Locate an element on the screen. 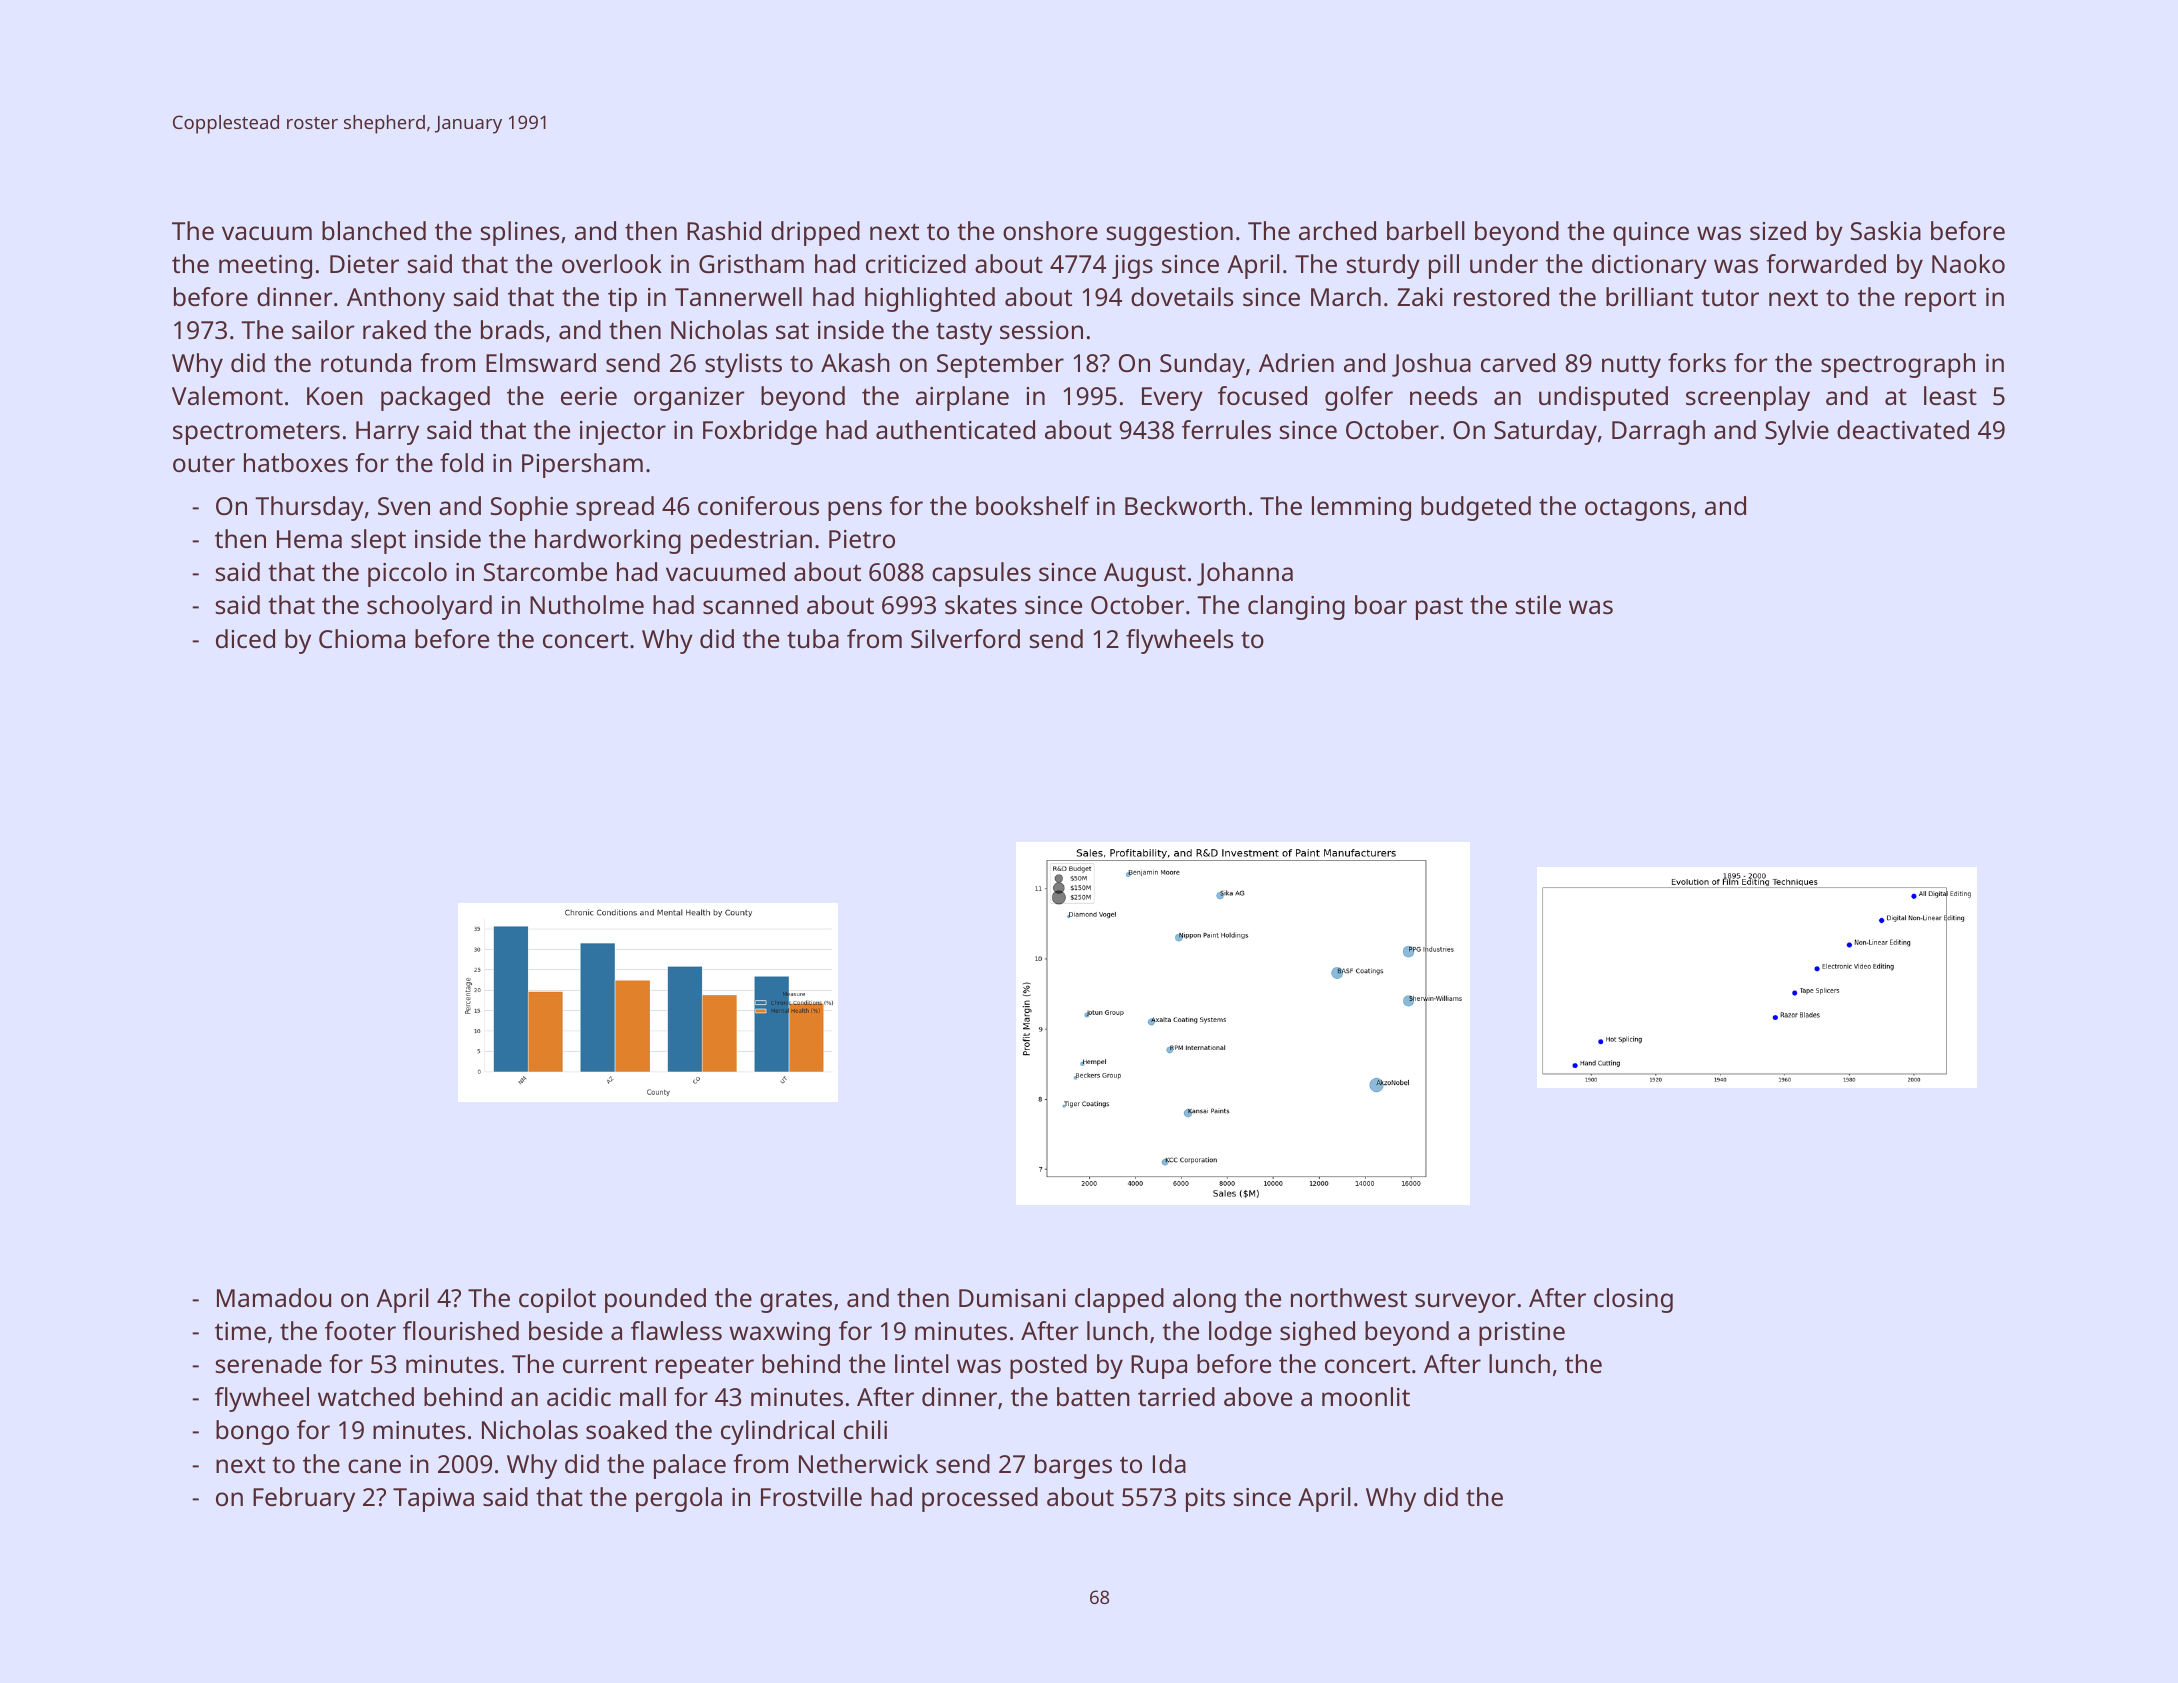  stile is located at coordinates (1538, 604).
